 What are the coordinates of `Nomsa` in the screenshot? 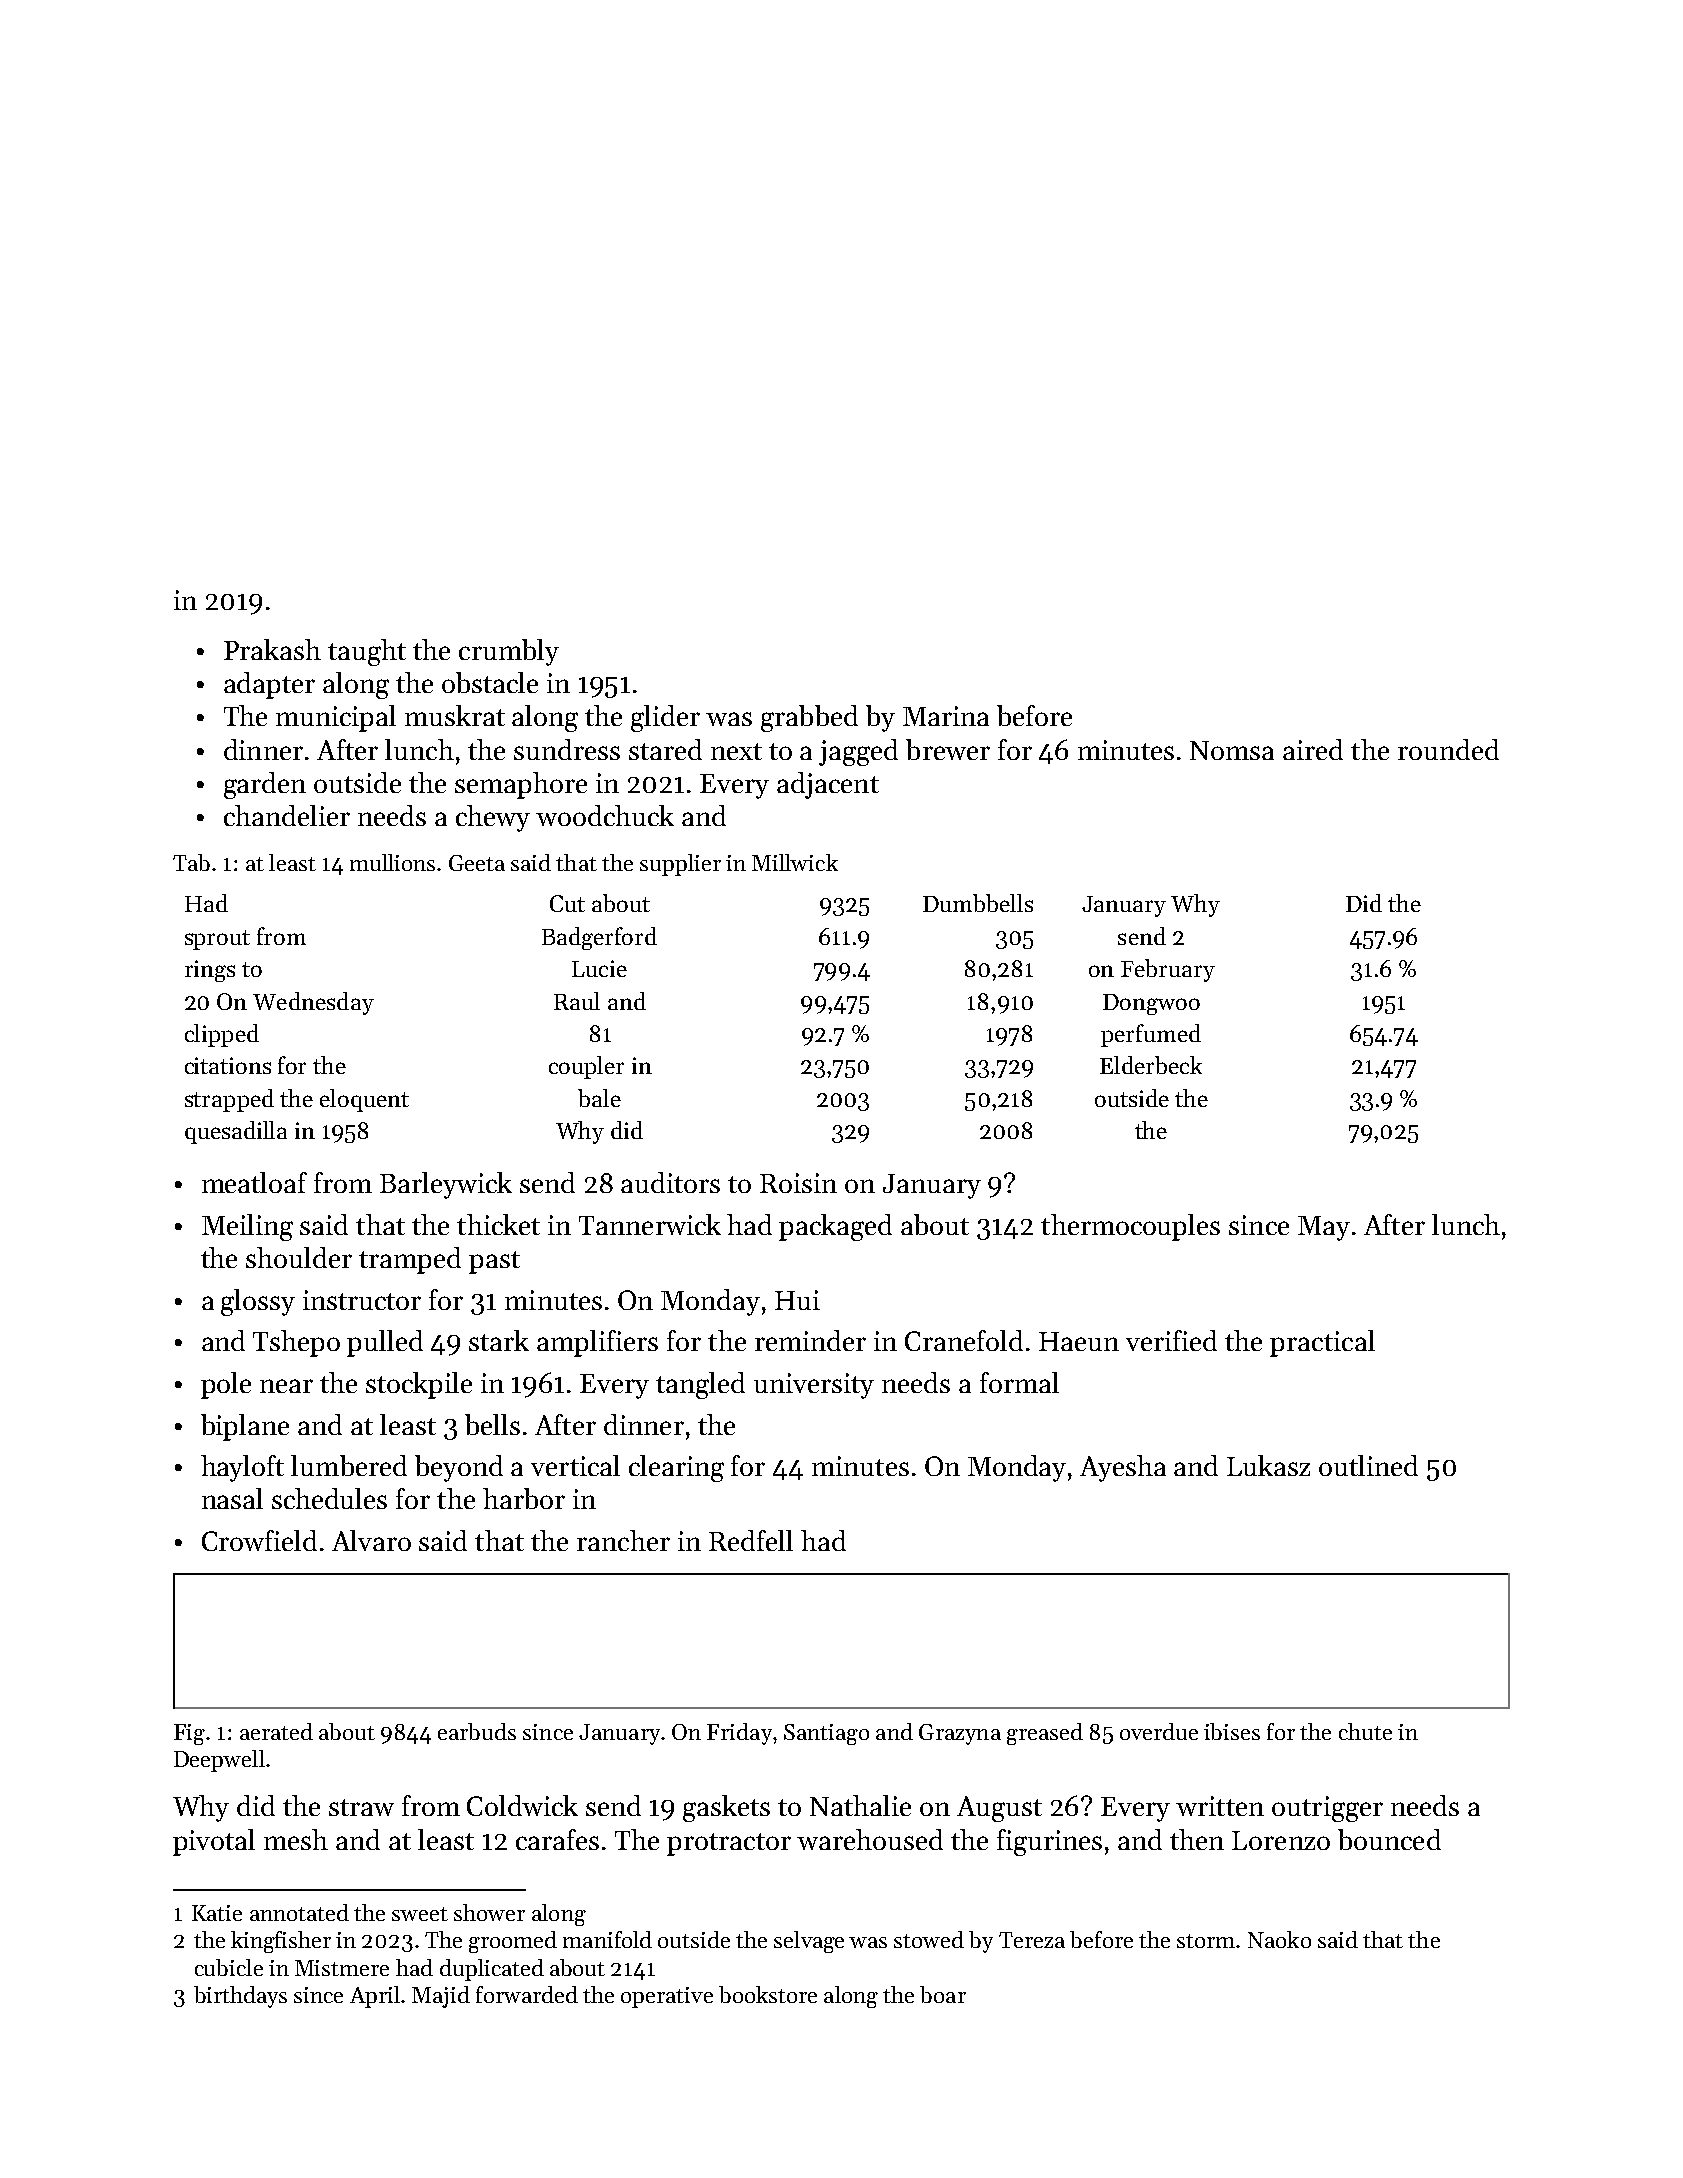 It's located at (1232, 750).
